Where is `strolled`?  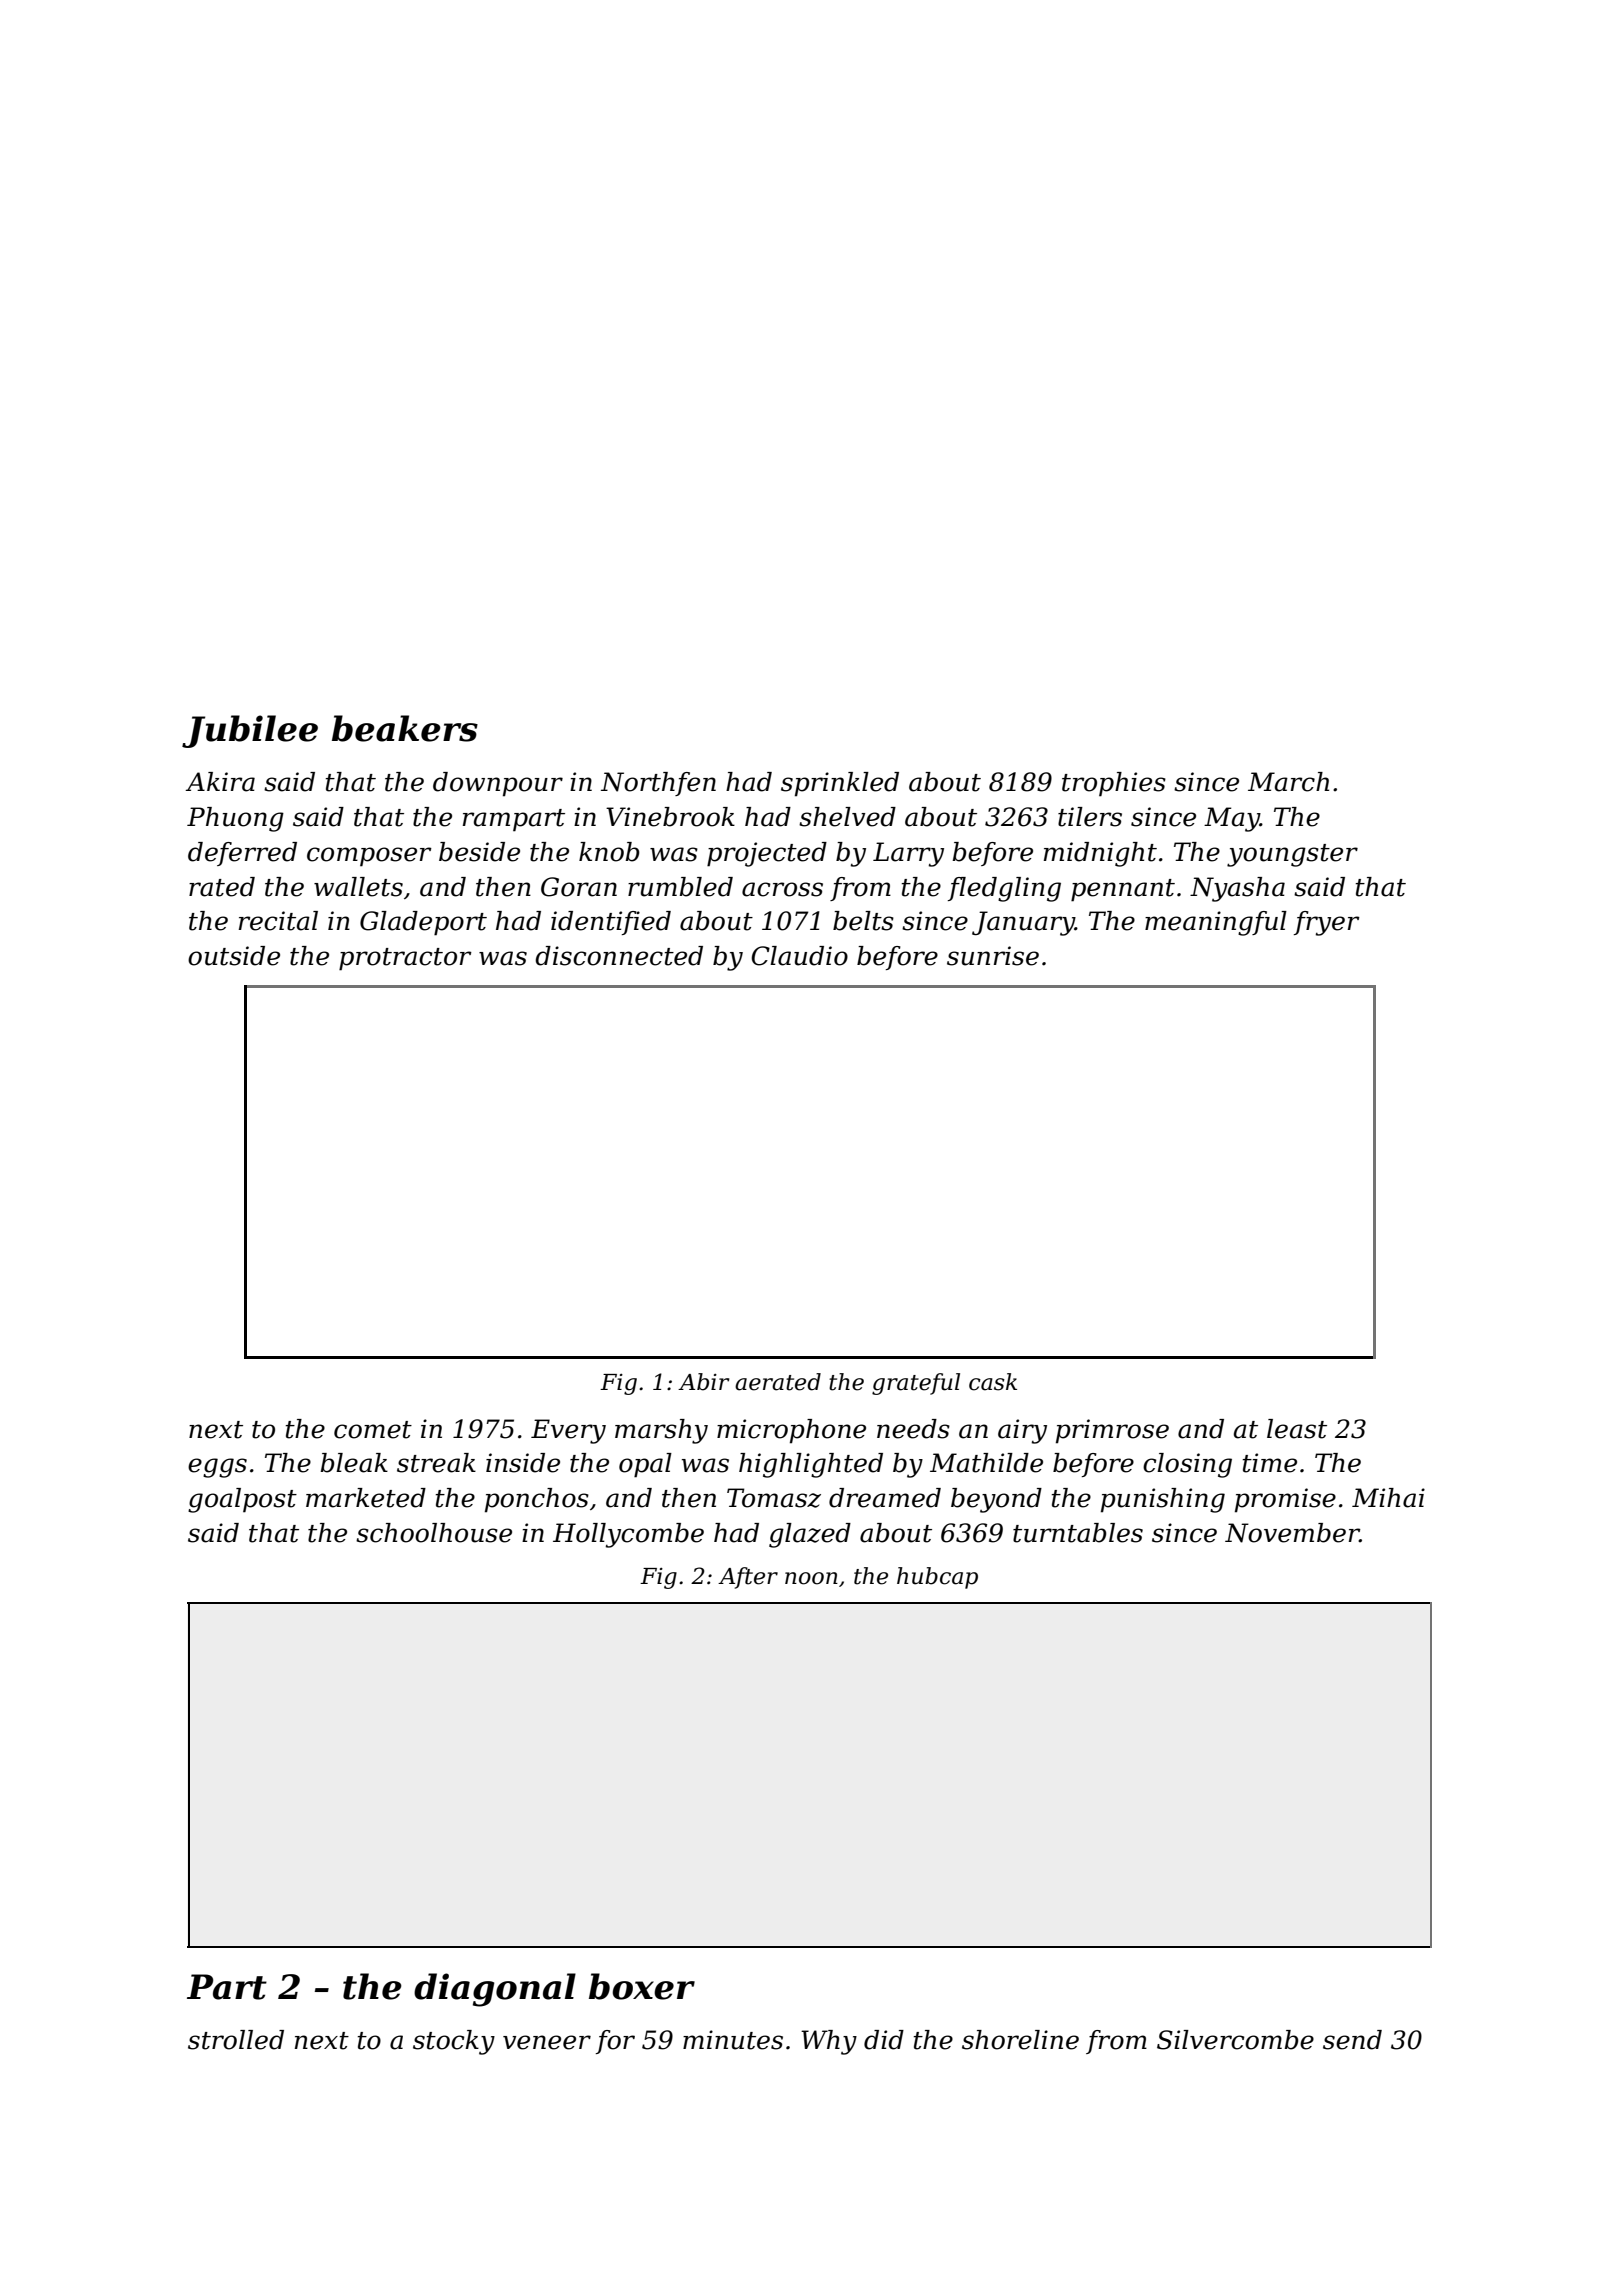 strolled is located at coordinates (236, 2040).
